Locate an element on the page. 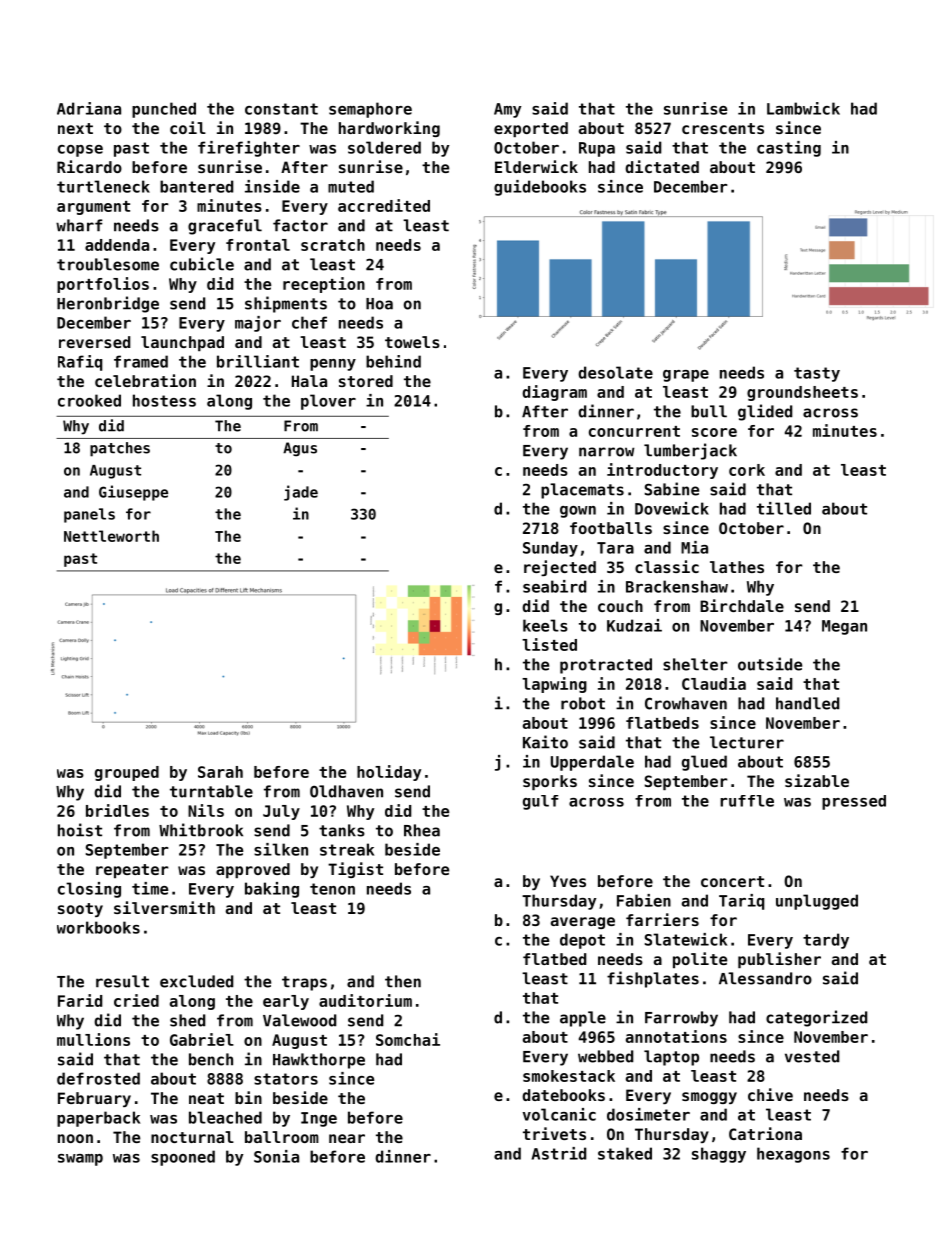 This image has width=952, height=1233. jade is located at coordinates (301, 493).
